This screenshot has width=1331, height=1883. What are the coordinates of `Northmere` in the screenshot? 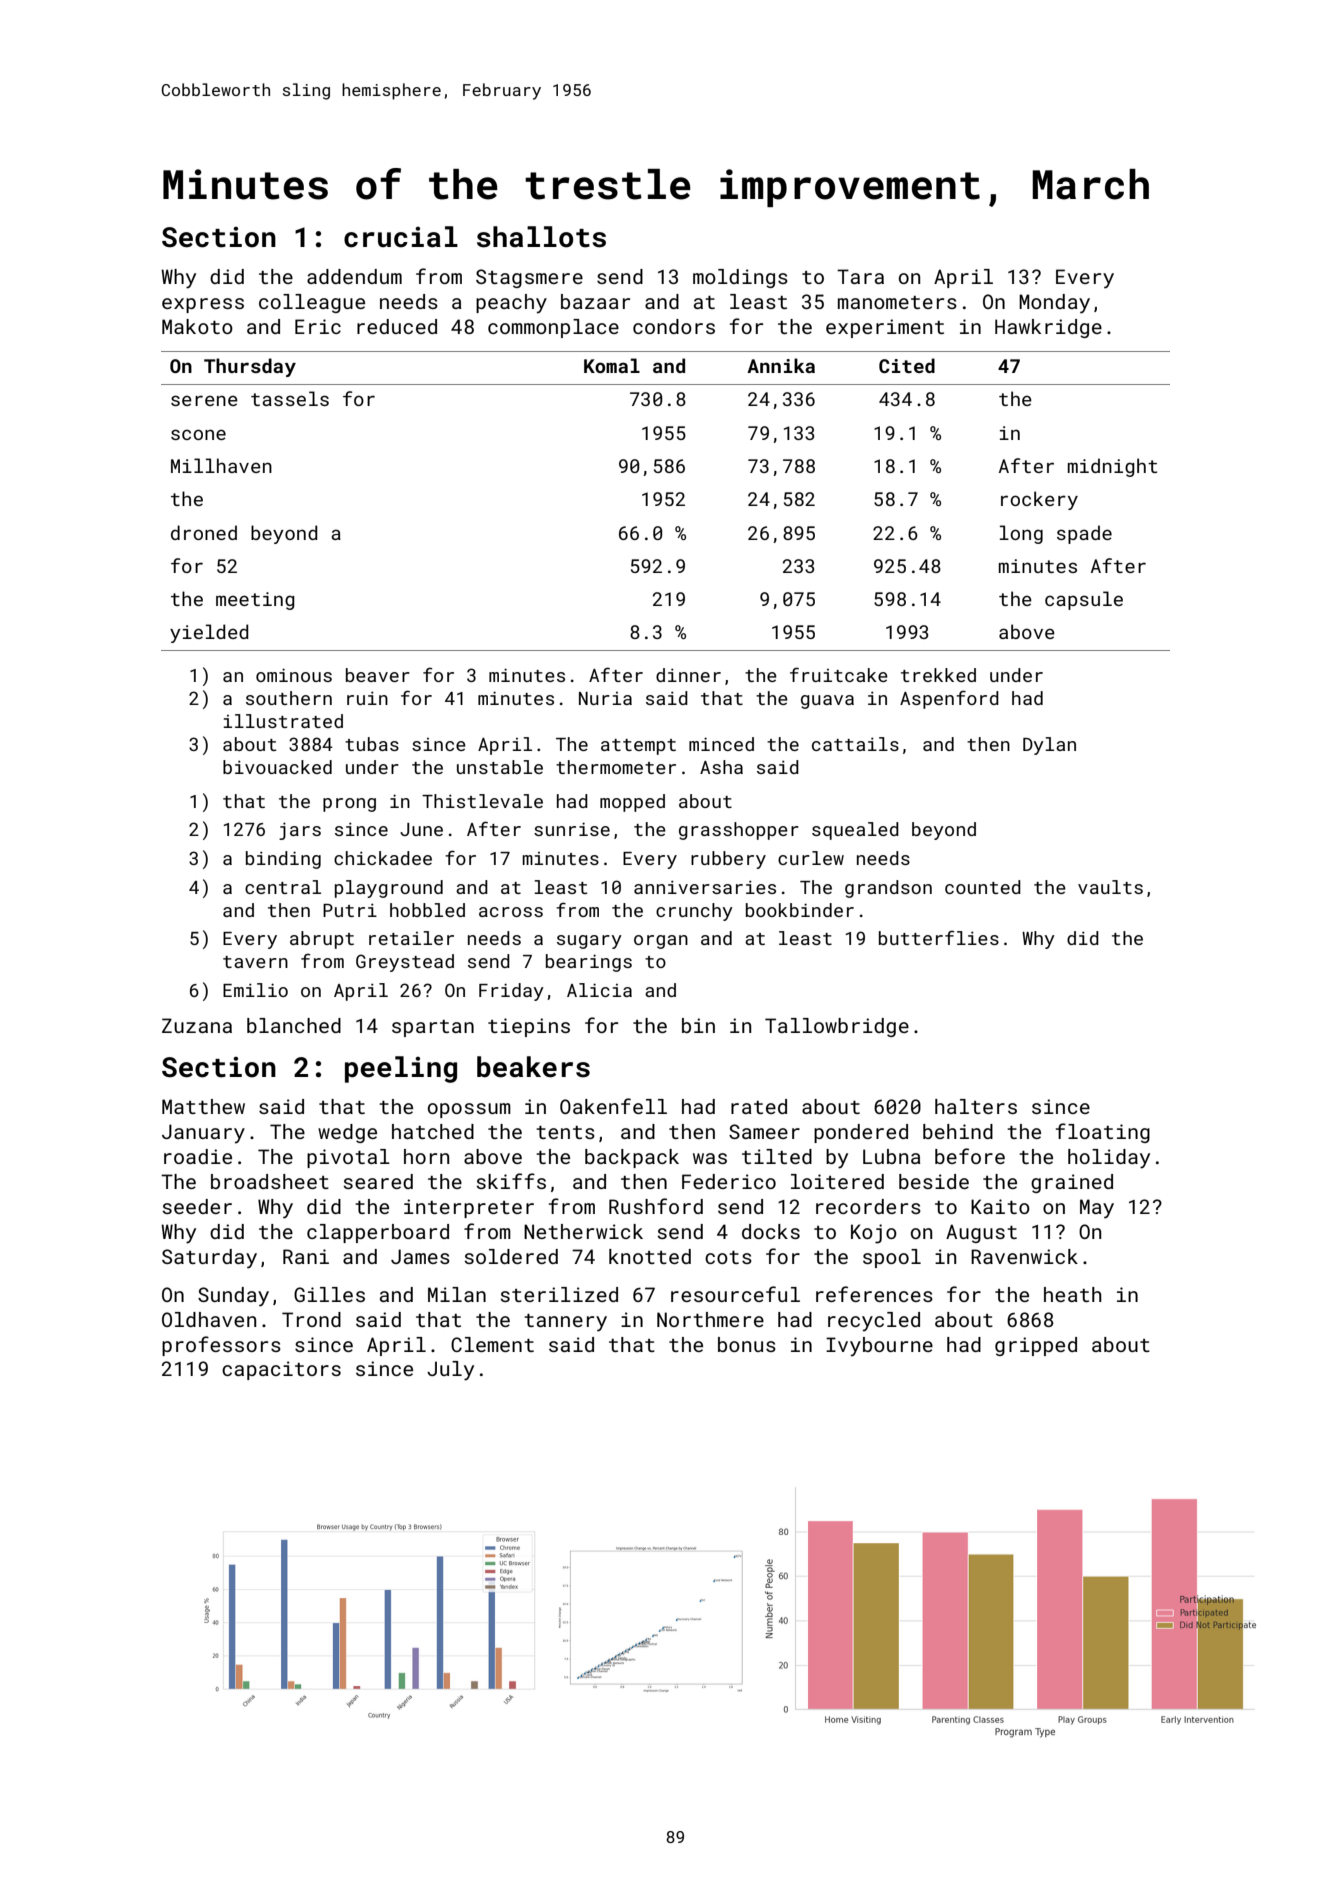 It's located at (710, 1319).
